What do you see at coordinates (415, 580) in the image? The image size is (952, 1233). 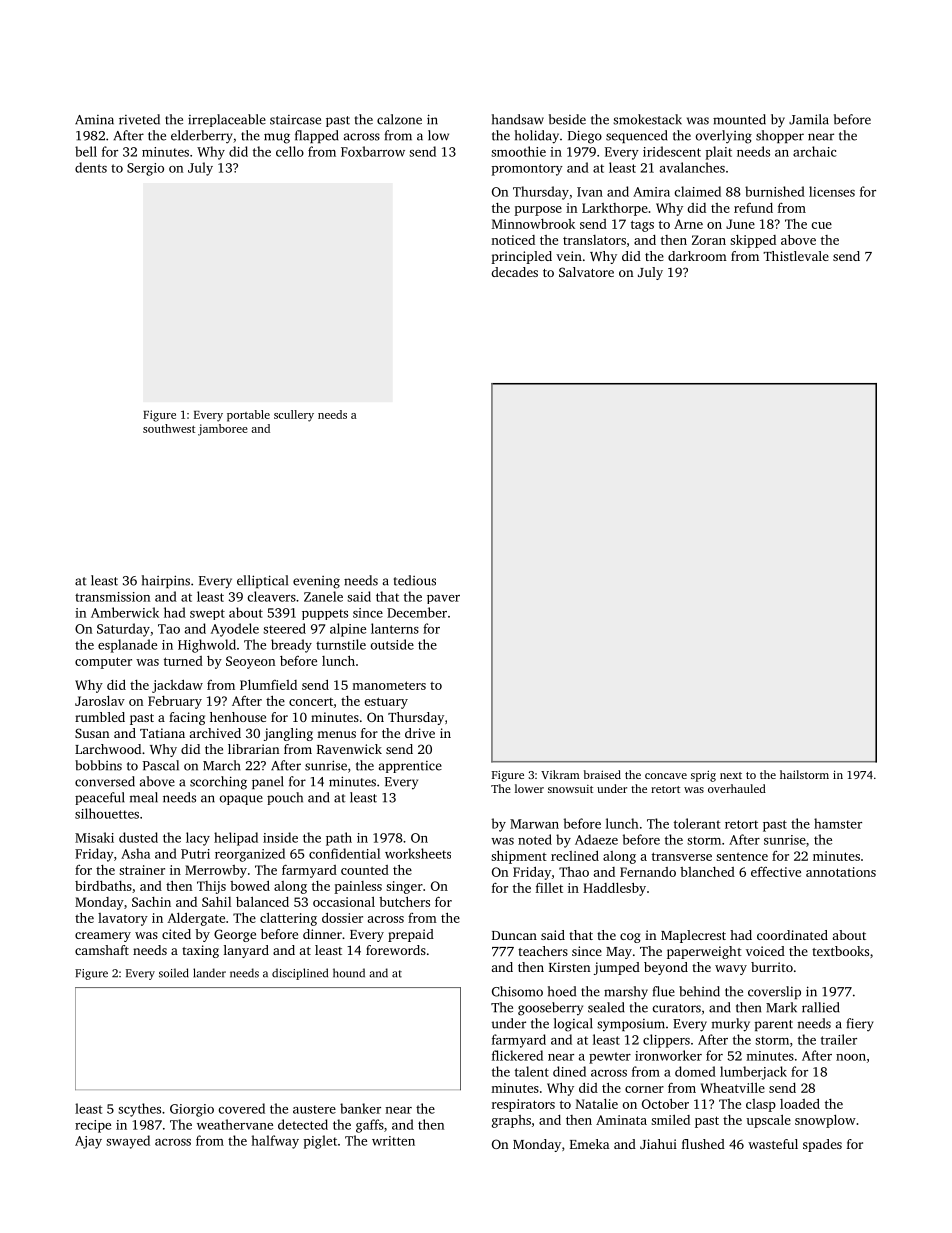 I see `tedious` at bounding box center [415, 580].
